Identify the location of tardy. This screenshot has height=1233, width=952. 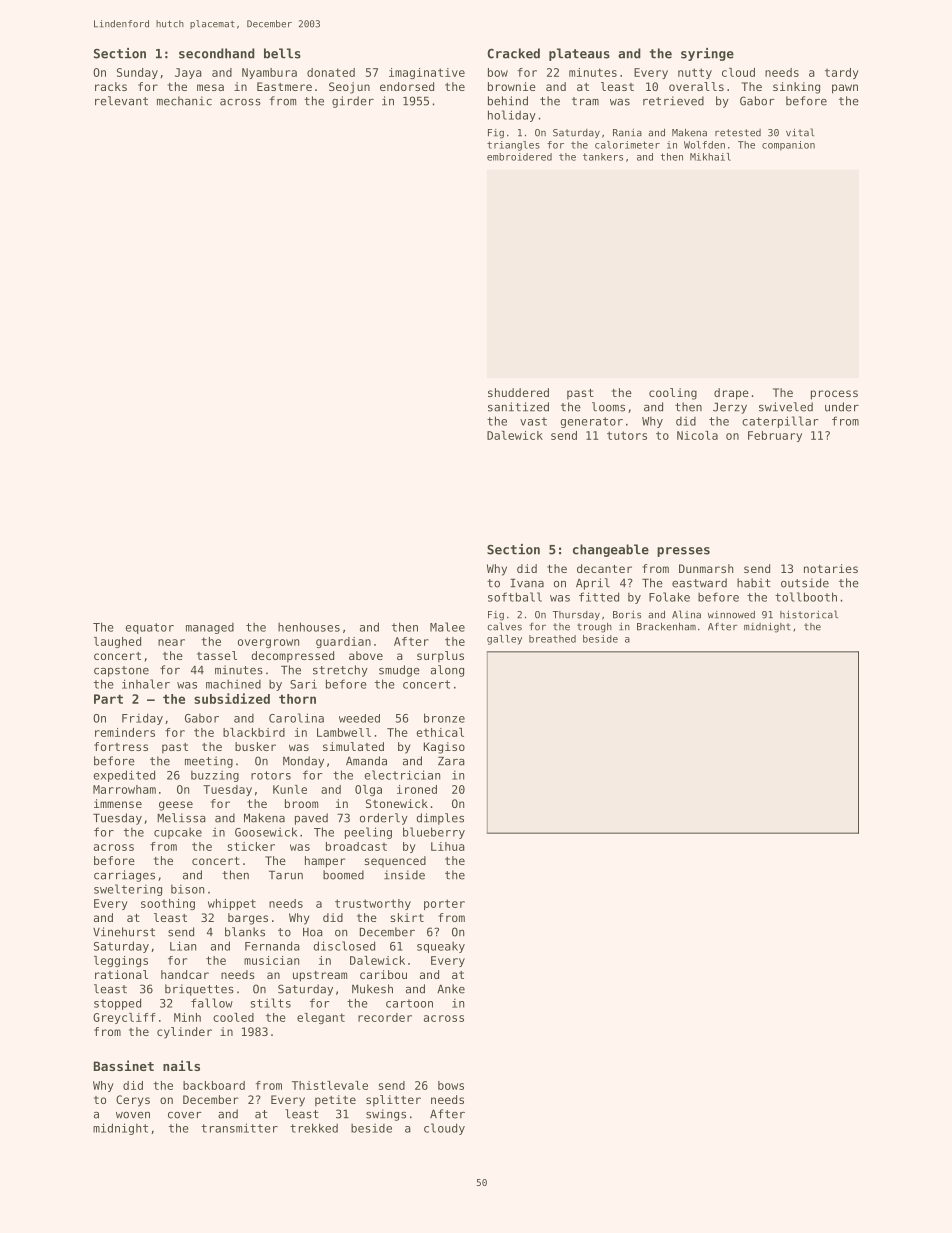
(842, 73).
